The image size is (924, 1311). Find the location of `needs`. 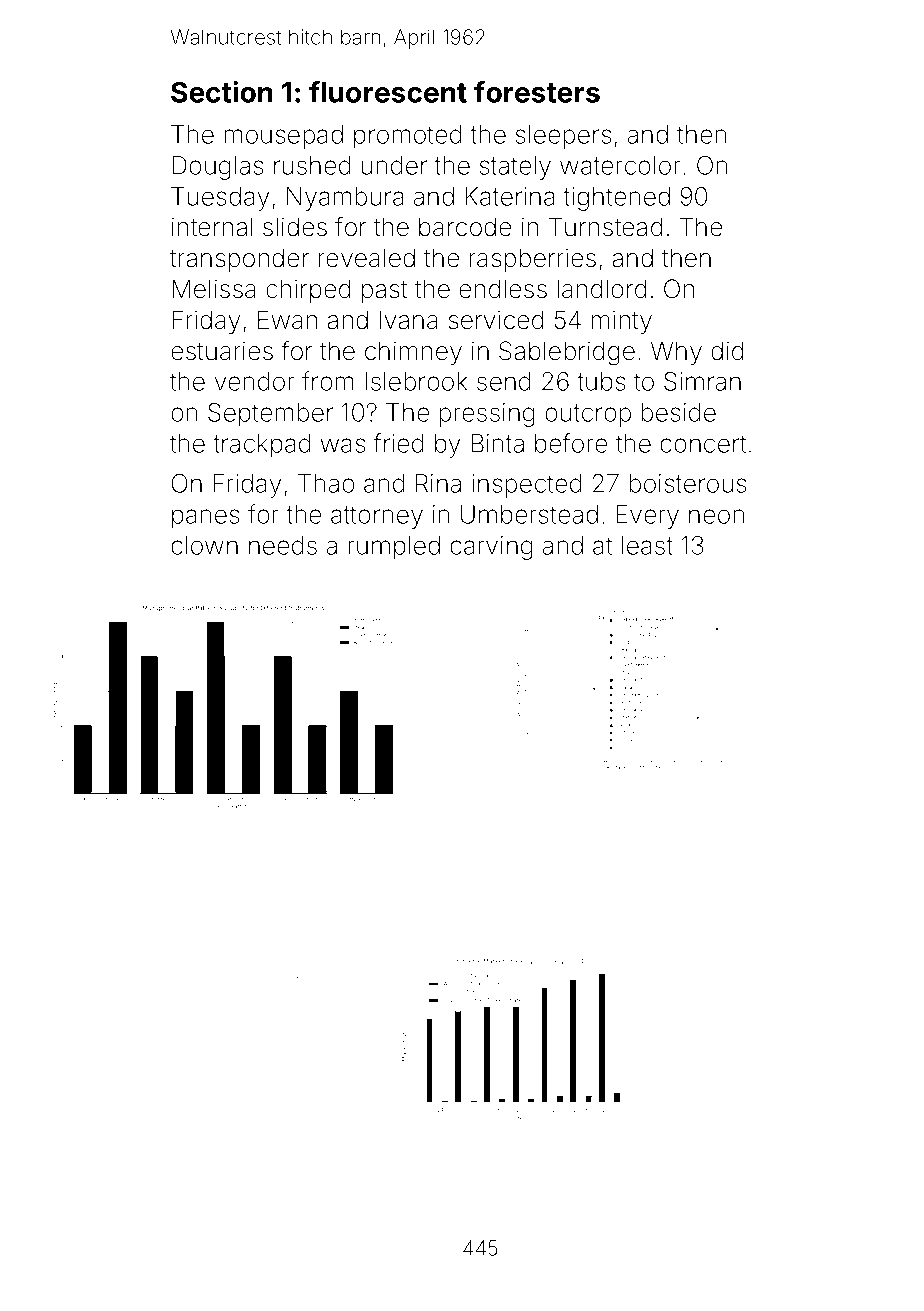

needs is located at coordinates (283, 545).
